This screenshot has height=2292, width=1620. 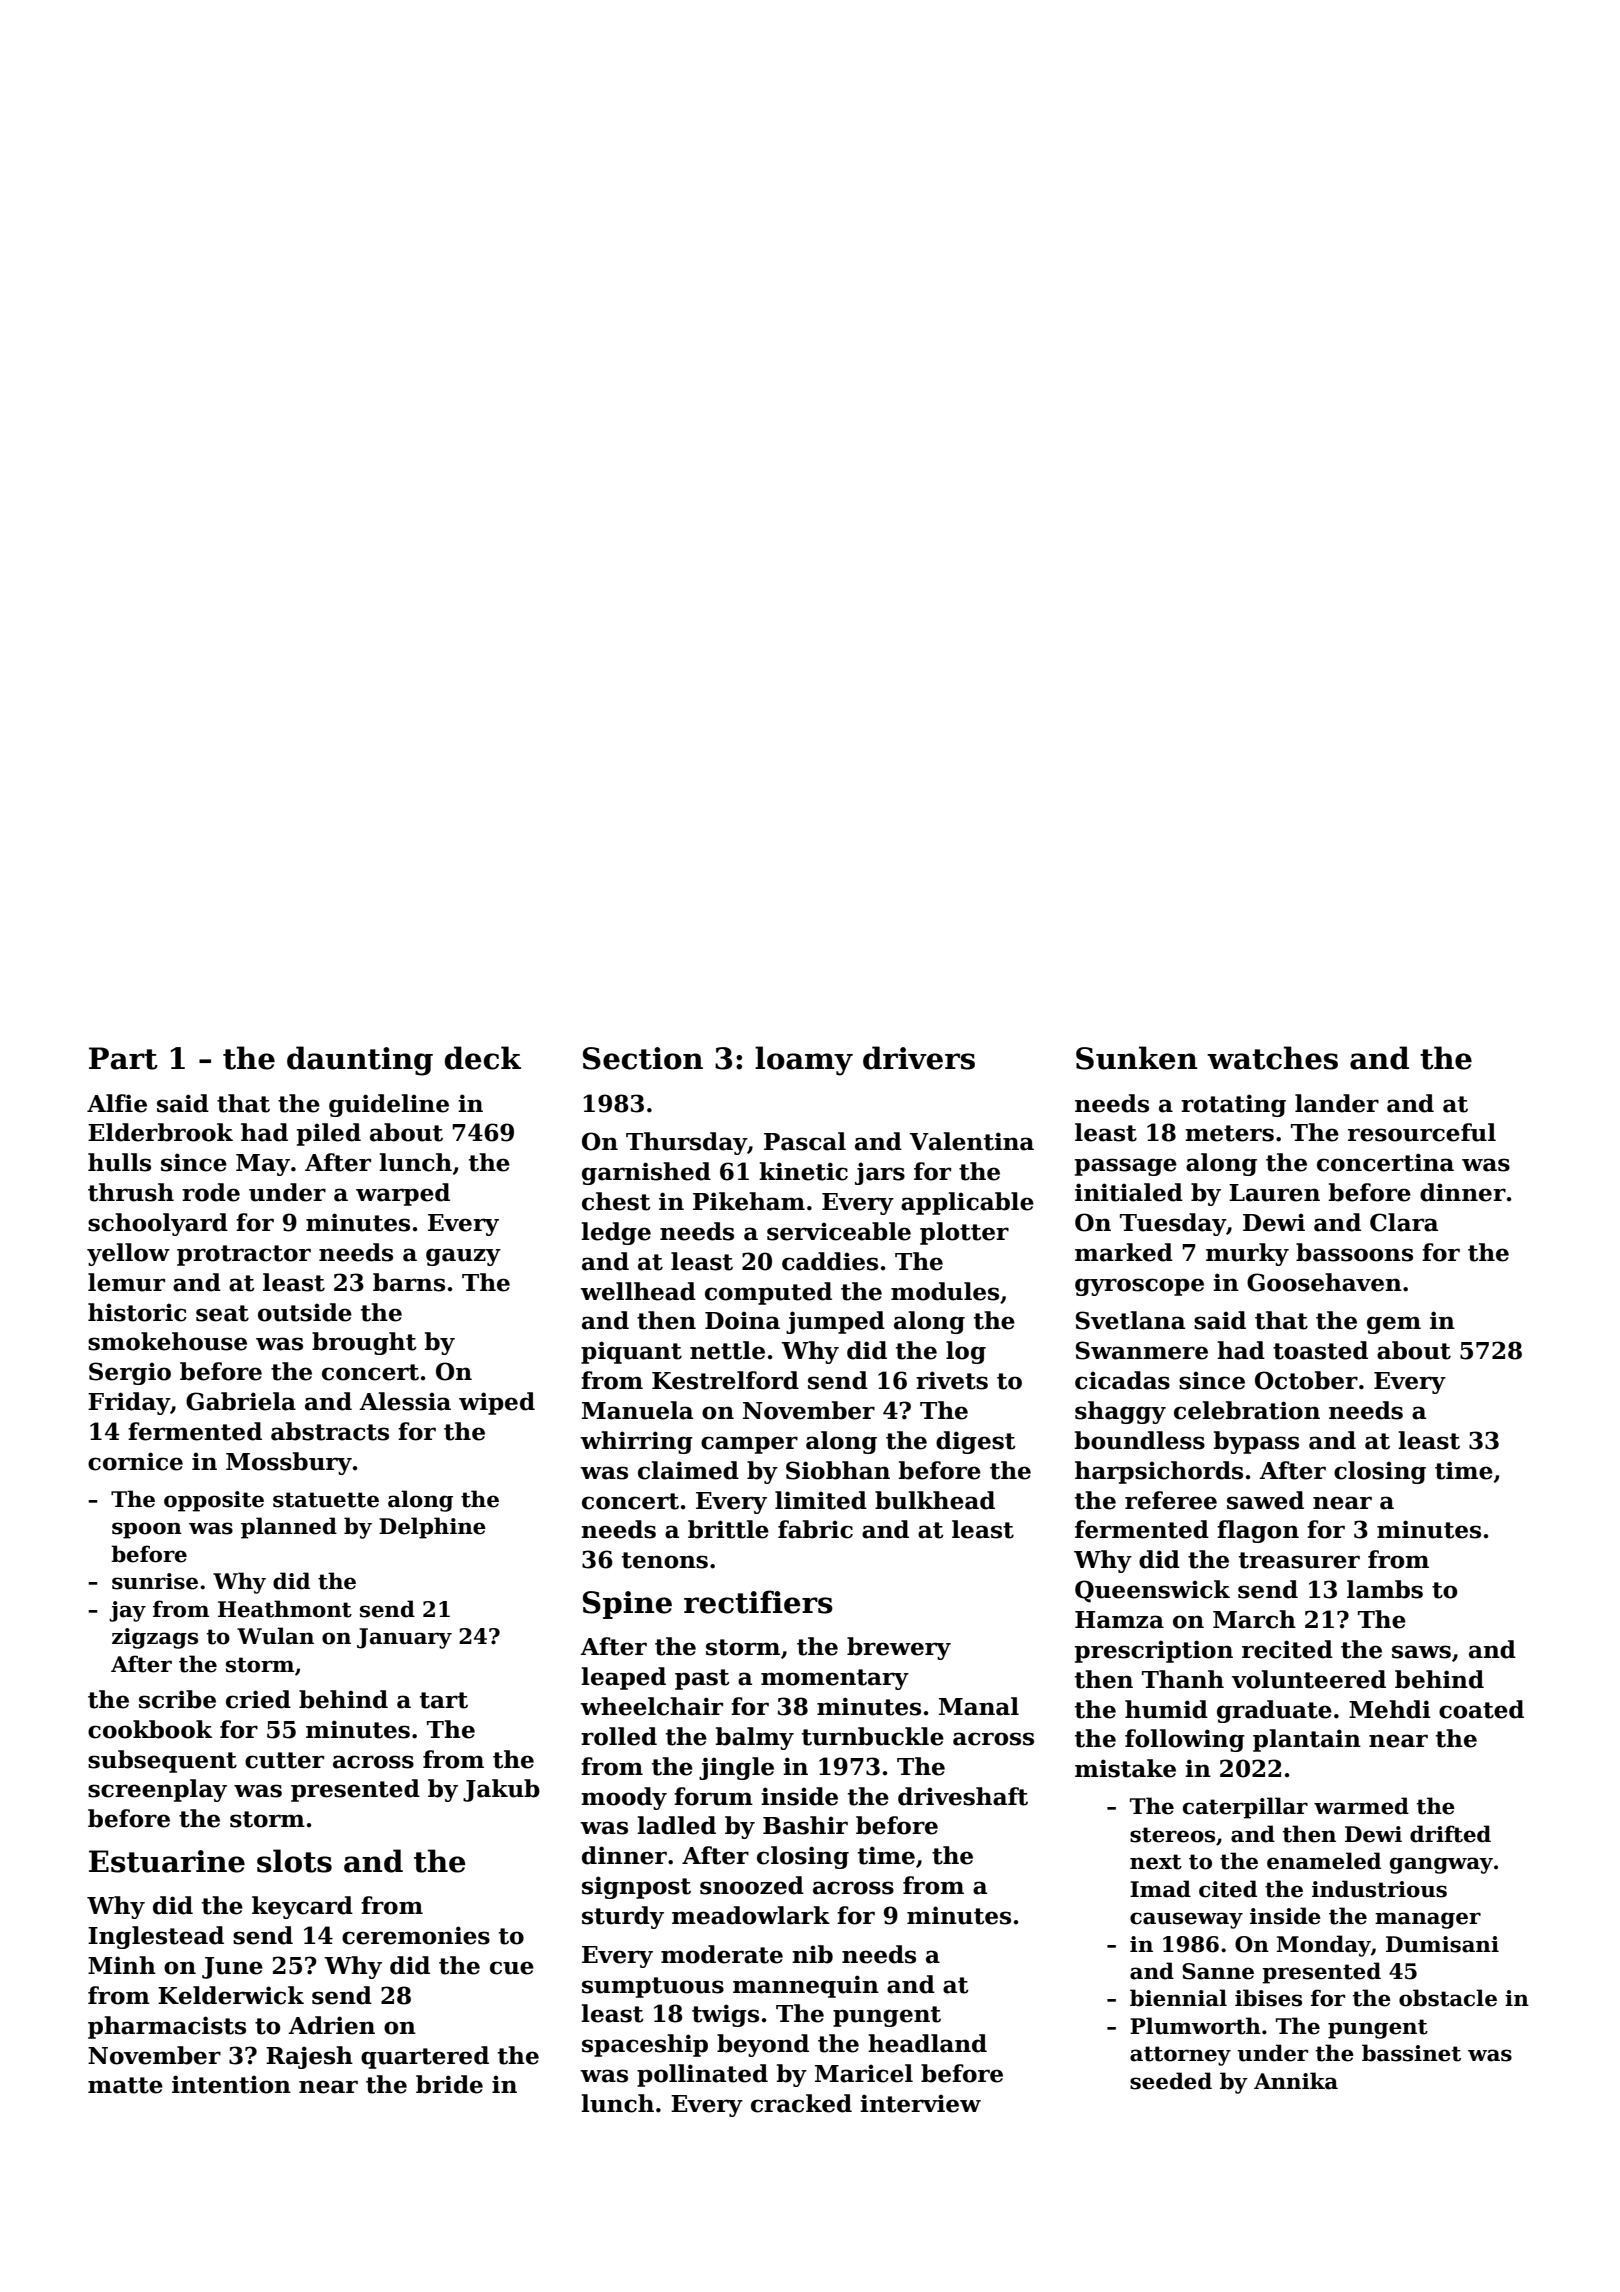 What do you see at coordinates (758, 1602) in the screenshot?
I see `rectifiers` at bounding box center [758, 1602].
